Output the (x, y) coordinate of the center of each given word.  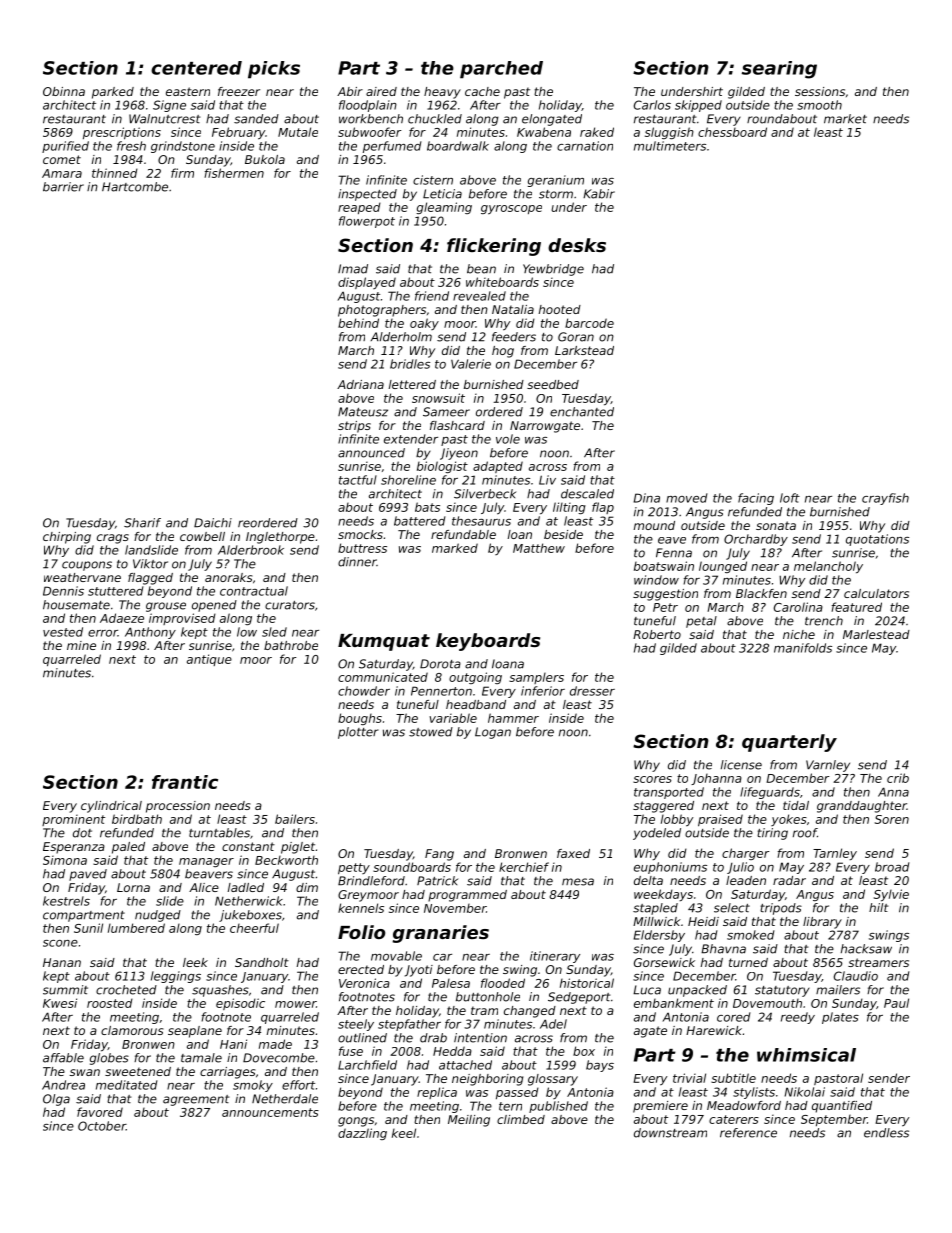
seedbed (553, 384)
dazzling (362, 1134)
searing (779, 70)
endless (886, 1133)
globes (109, 1059)
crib (898, 778)
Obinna (64, 91)
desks (577, 245)
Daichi (213, 523)
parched (501, 70)
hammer (513, 718)
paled (128, 848)
